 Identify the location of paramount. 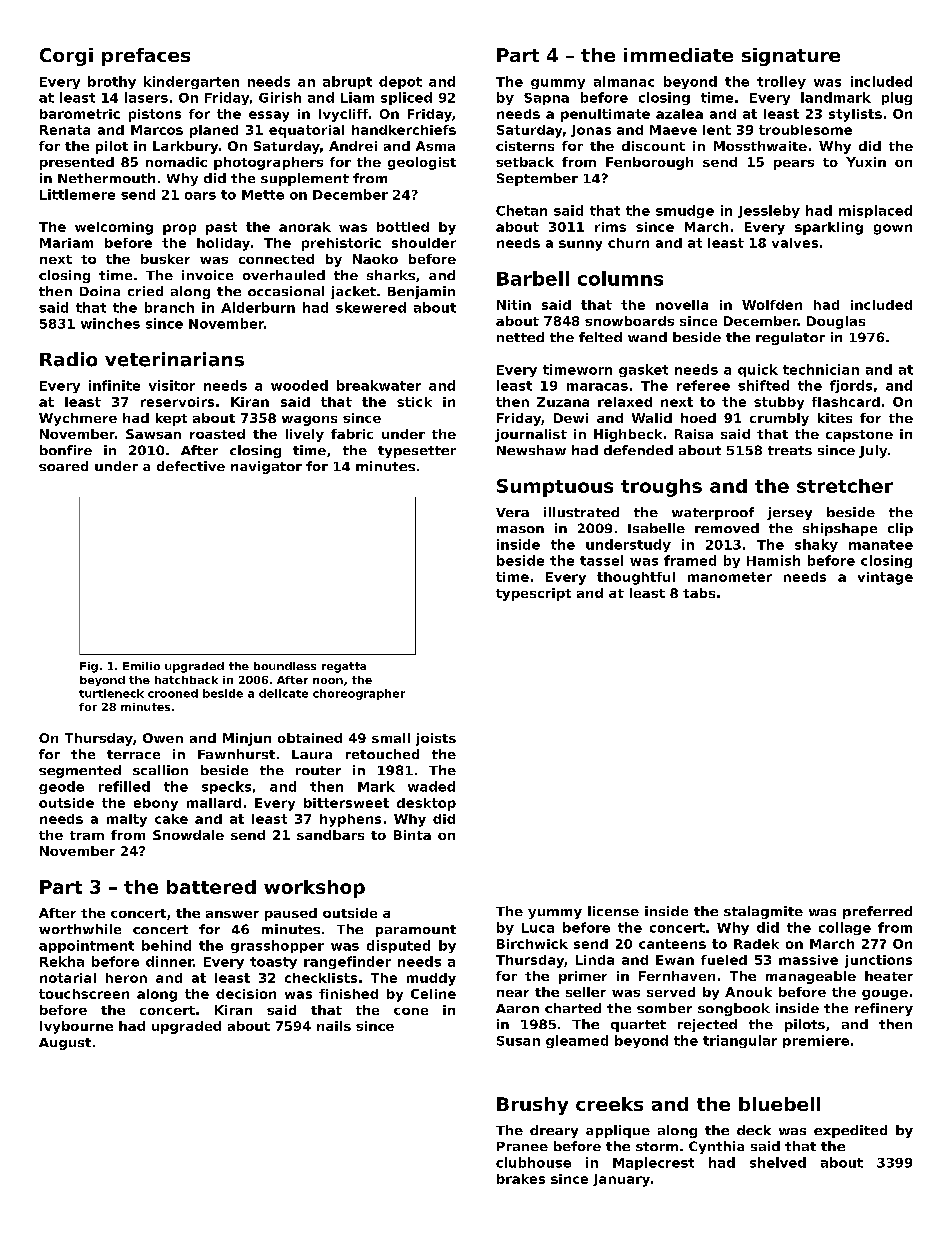
(416, 931).
